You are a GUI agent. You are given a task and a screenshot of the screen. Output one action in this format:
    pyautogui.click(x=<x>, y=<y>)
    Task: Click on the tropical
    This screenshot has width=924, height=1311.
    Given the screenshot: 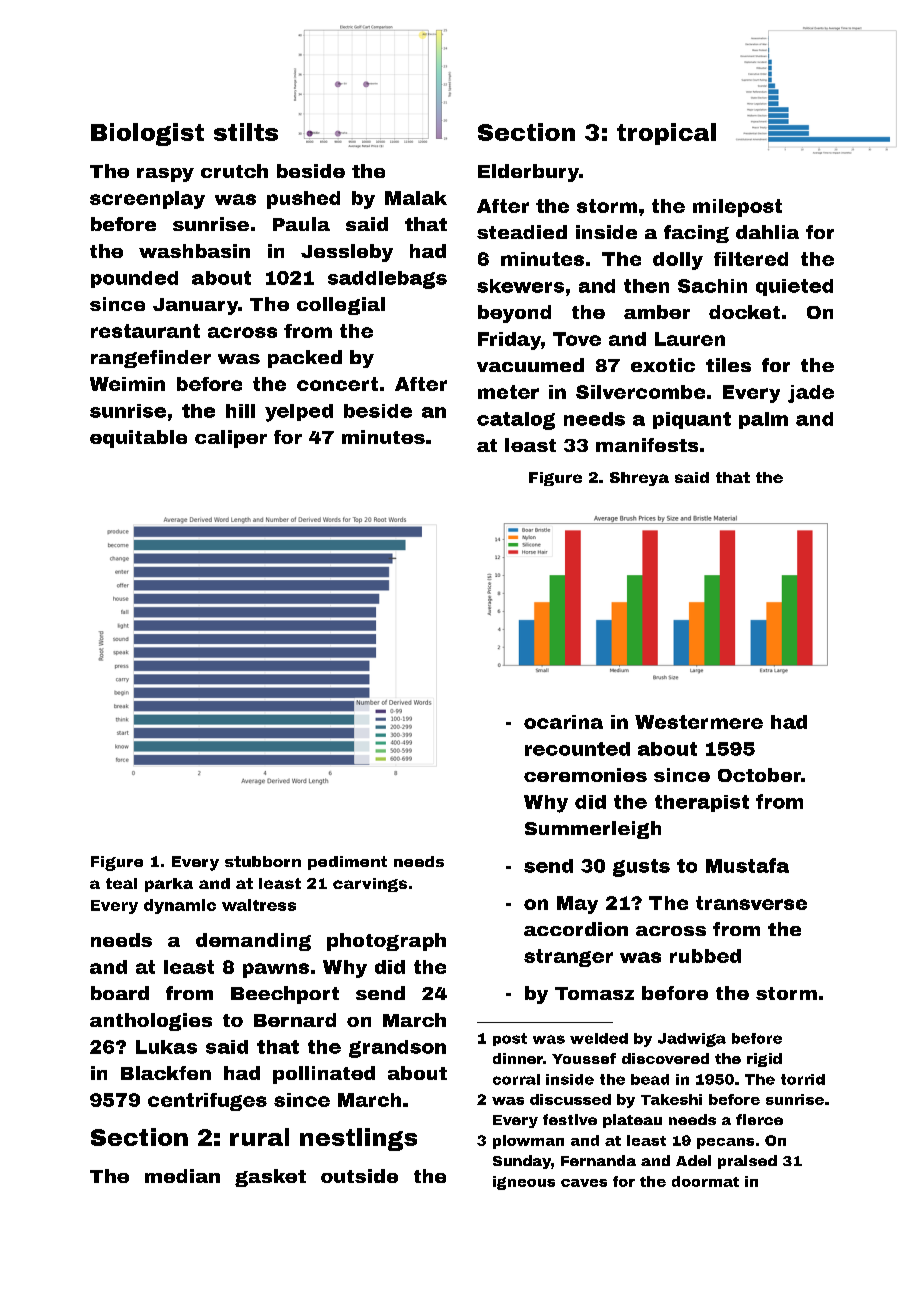 What is the action you would take?
    pyautogui.click(x=666, y=134)
